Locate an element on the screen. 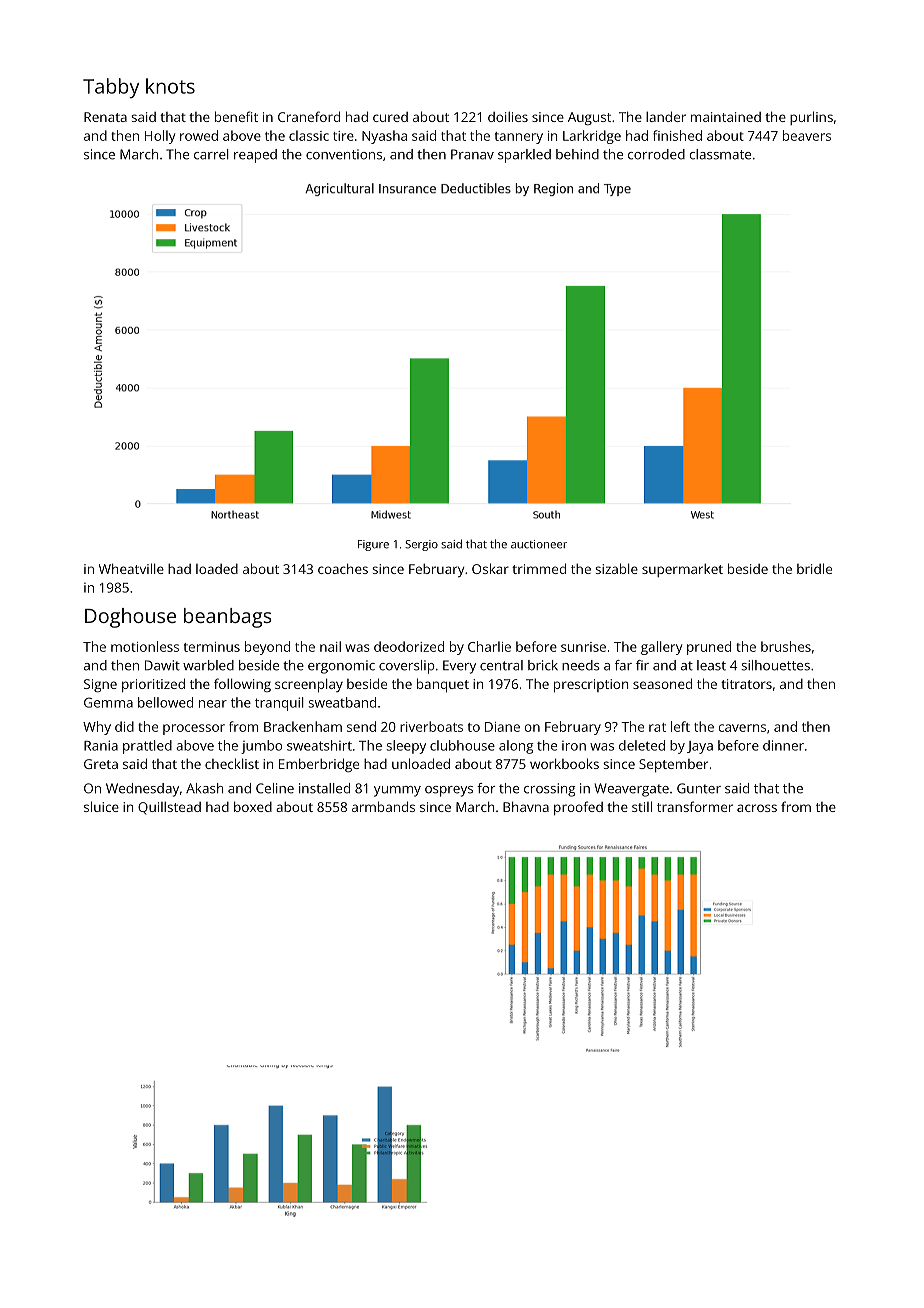 The width and height of the screenshot is (924, 1308). coaches is located at coordinates (343, 568).
